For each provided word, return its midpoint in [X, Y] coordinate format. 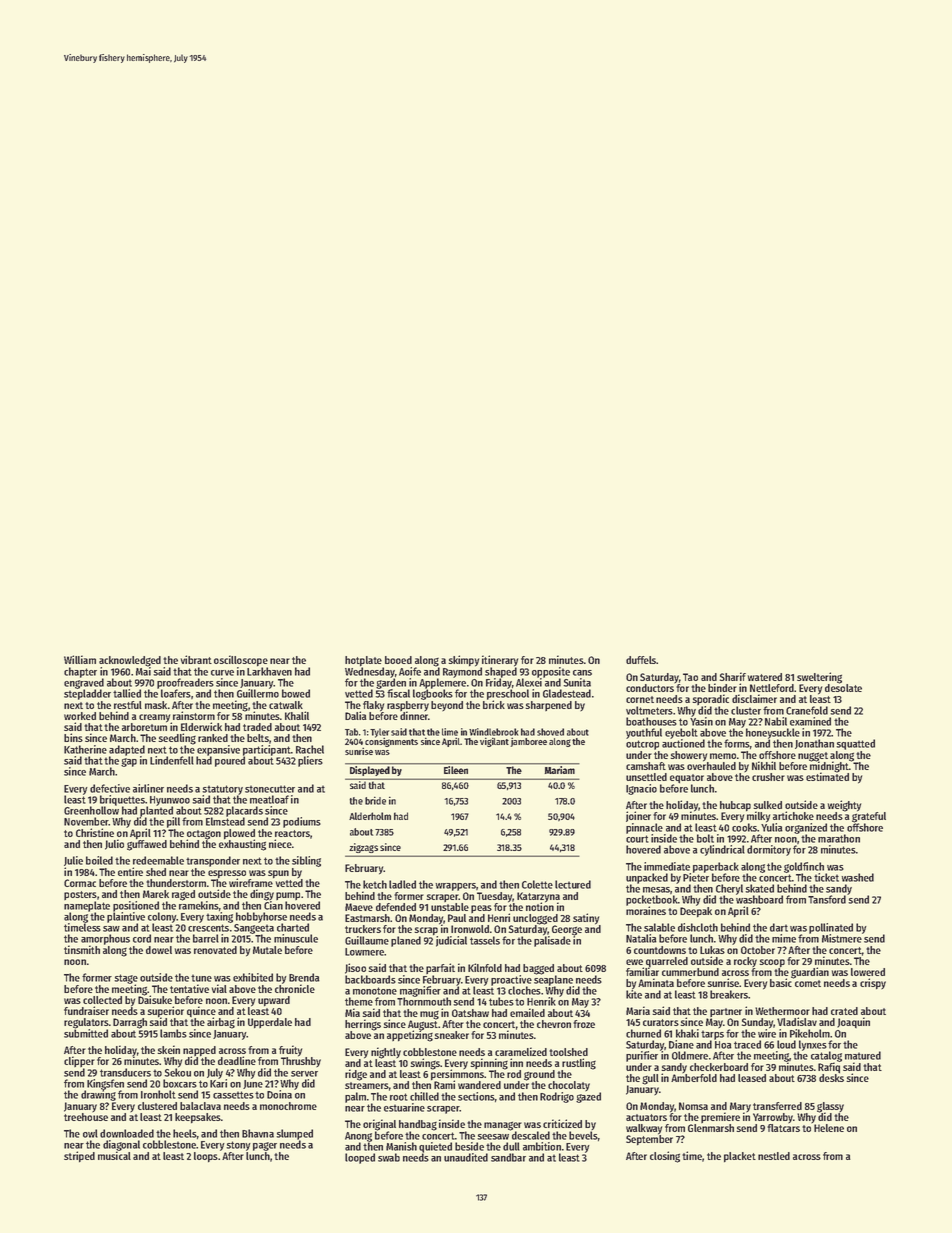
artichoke [793, 815]
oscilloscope [241, 661]
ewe [634, 962]
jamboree [528, 742]
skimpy [463, 661]
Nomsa [693, 1106]
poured [230, 761]
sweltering [819, 678]
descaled [531, 1135]
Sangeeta [254, 929]
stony [238, 1146]
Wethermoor [782, 1011]
